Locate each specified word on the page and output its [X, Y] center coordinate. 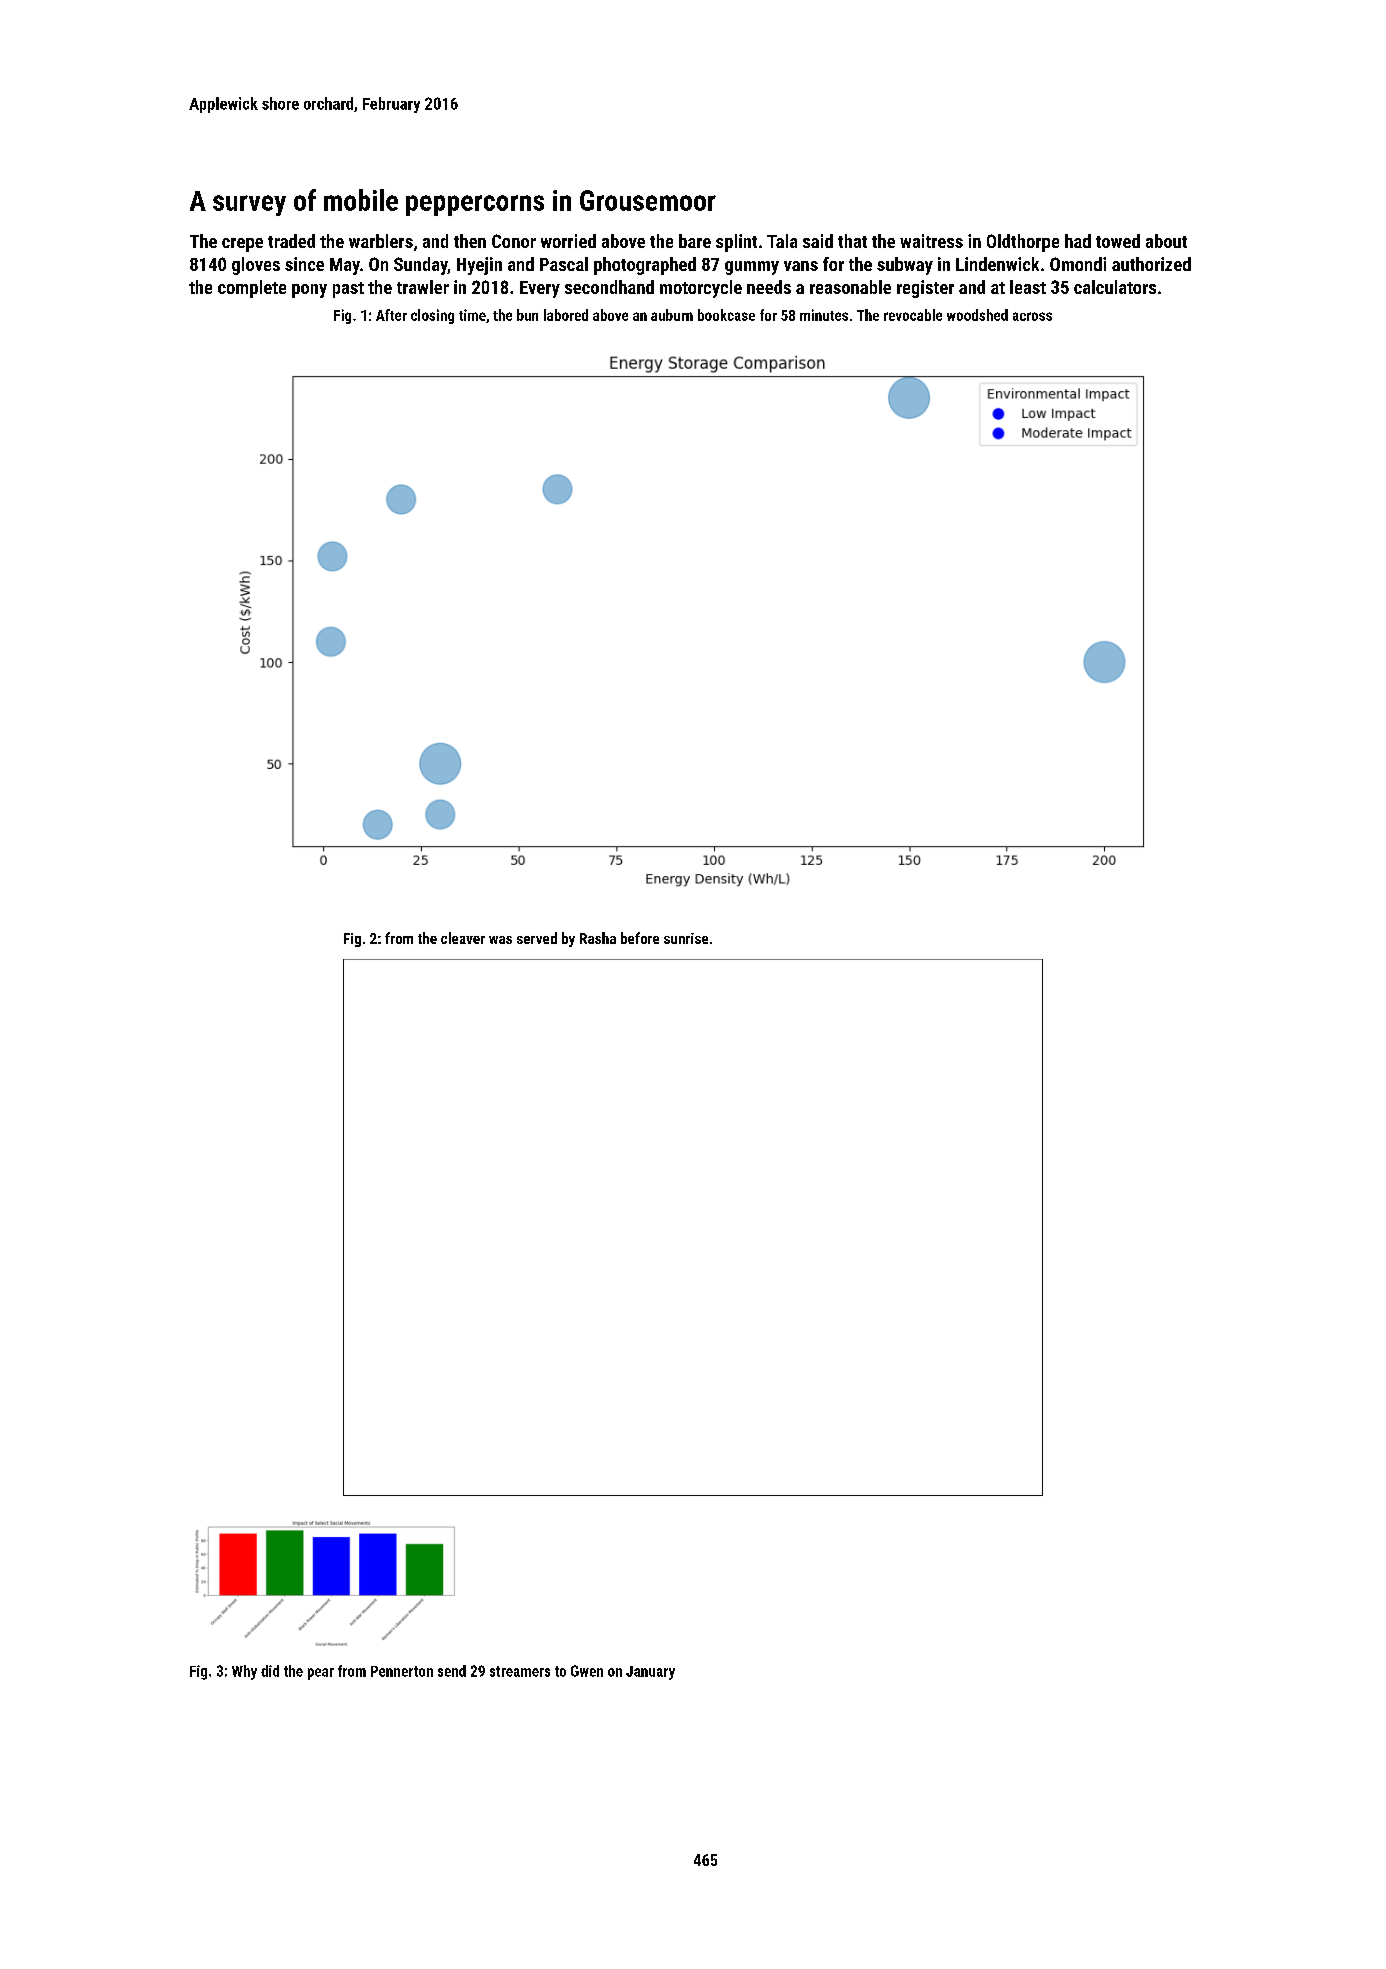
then [470, 241]
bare [695, 241]
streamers [520, 1671]
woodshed [977, 315]
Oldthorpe [1023, 243]
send [452, 1671]
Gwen [587, 1671]
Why [244, 1672]
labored [566, 315]
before [640, 938]
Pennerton [402, 1671]
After [391, 315]
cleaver [463, 938]
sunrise [686, 938]
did [270, 1671]
